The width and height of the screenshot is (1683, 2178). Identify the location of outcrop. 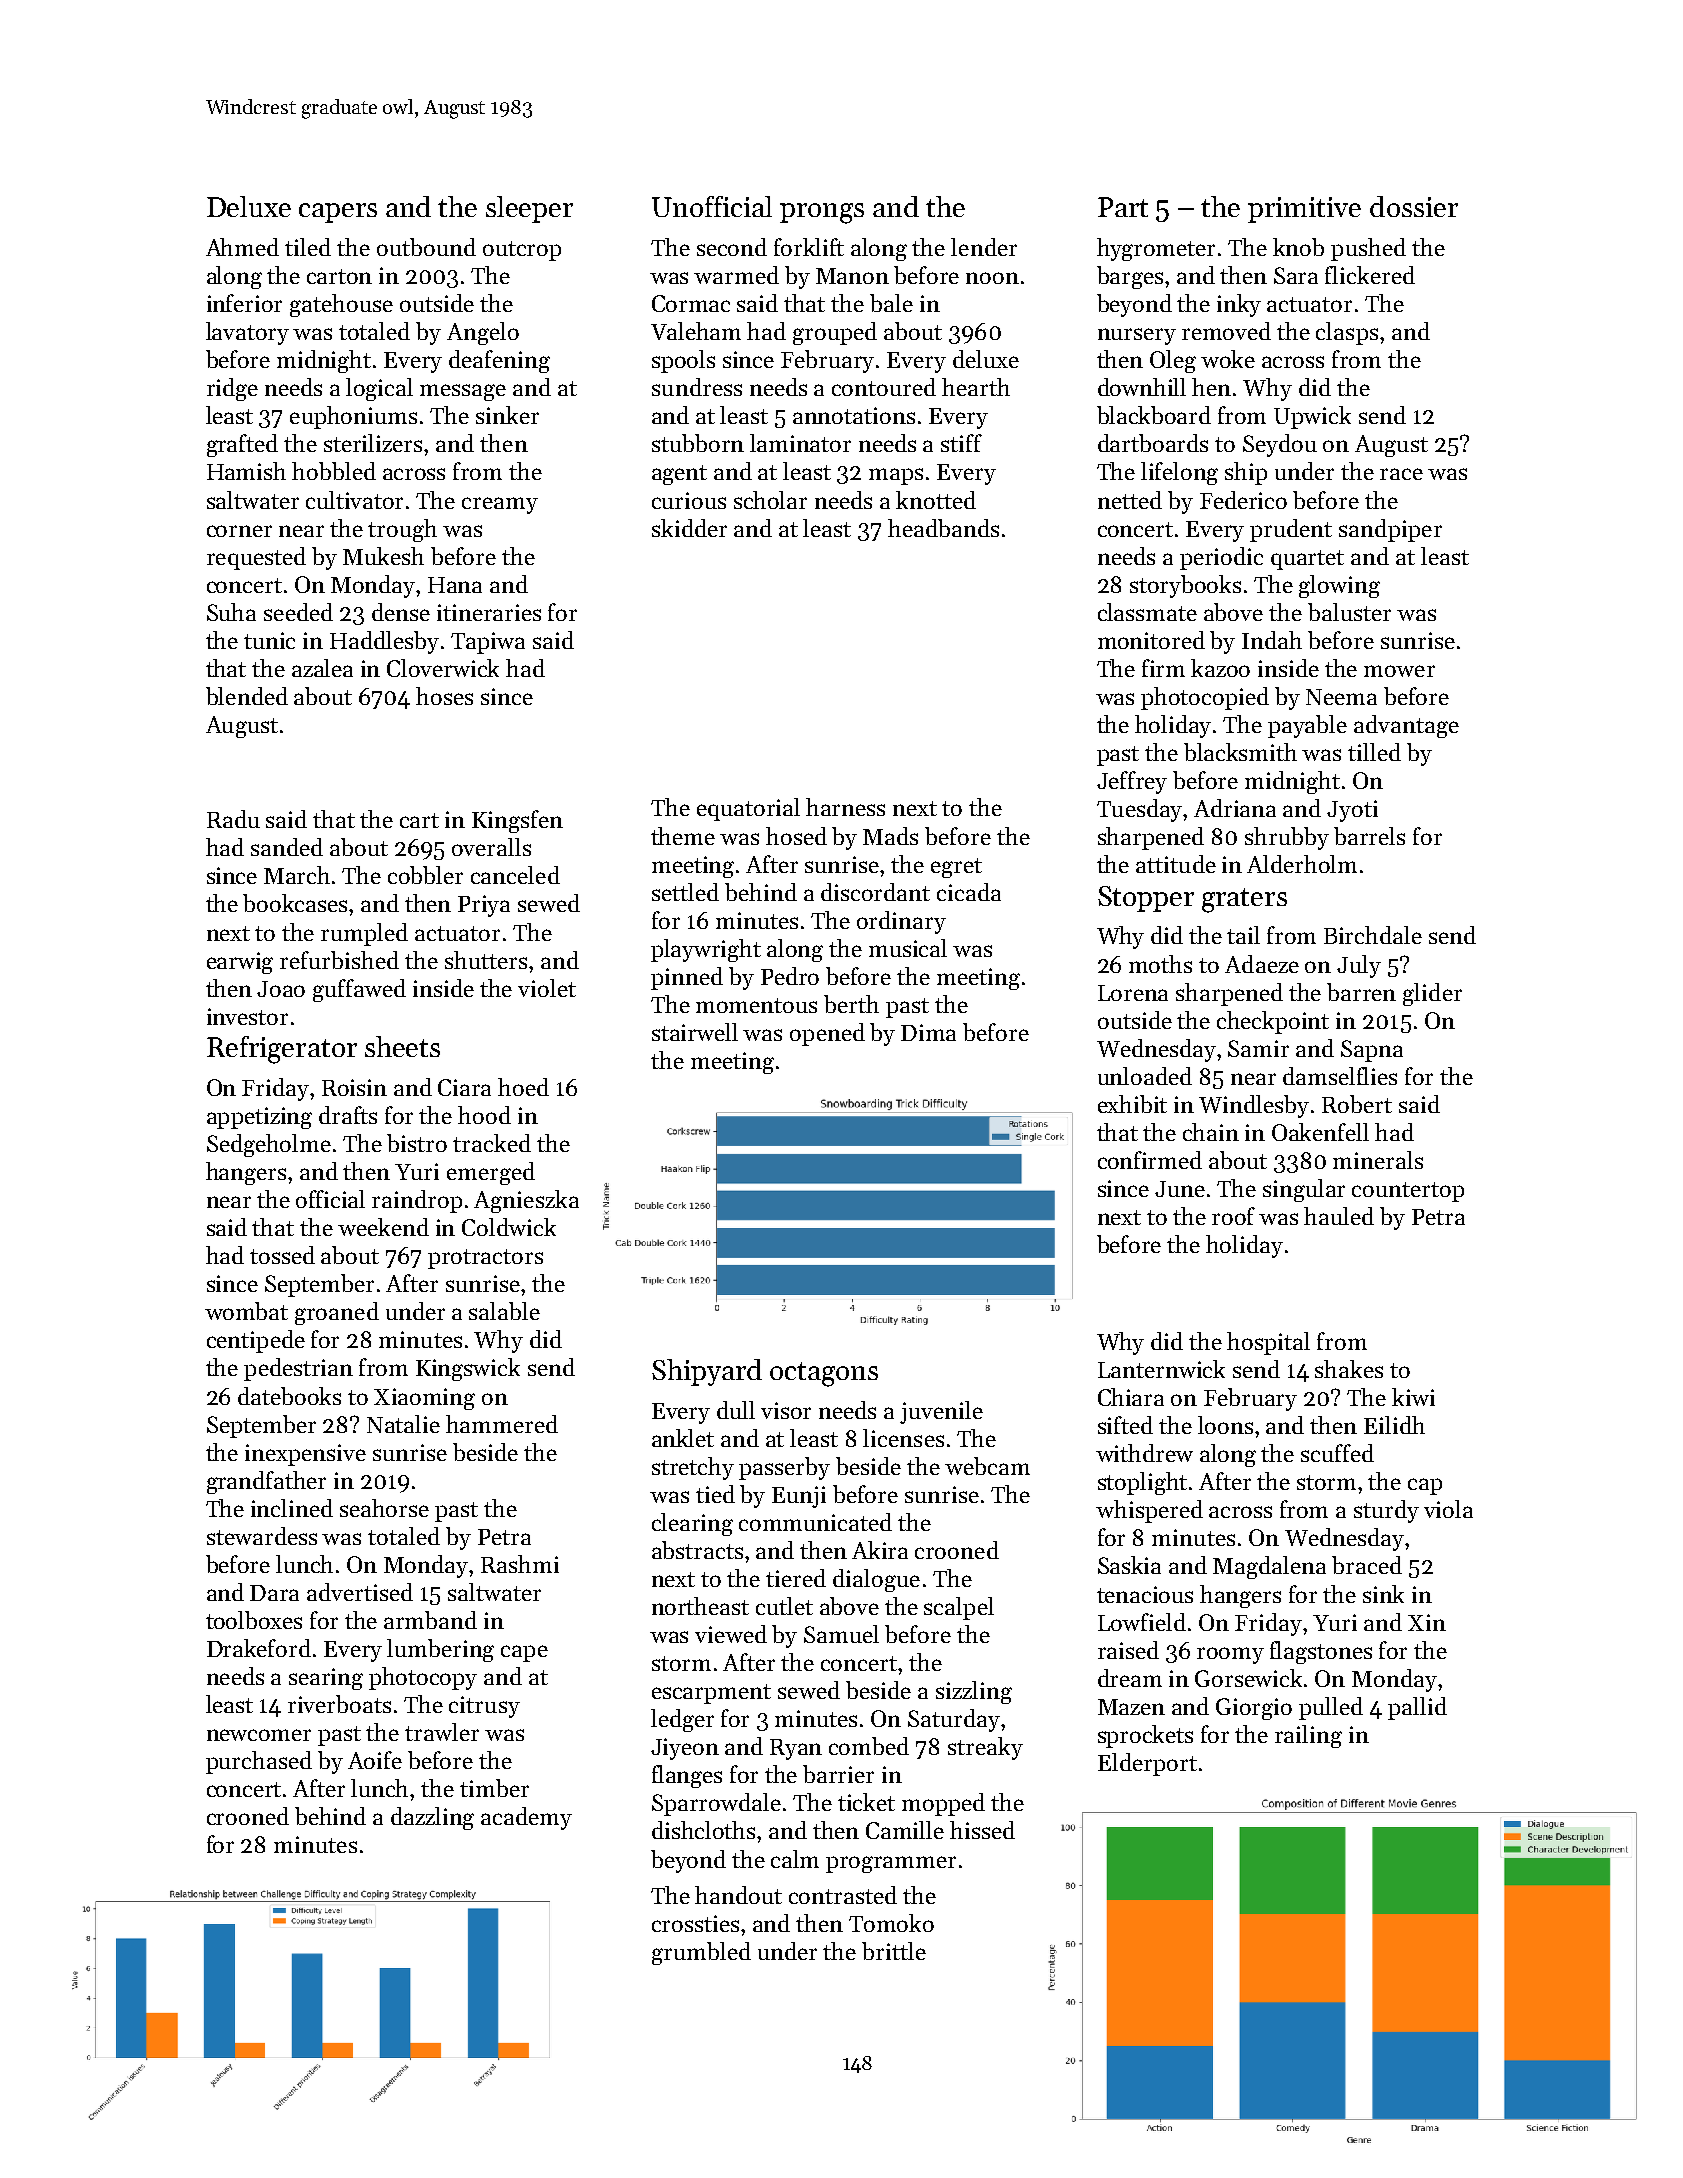
(522, 251).
